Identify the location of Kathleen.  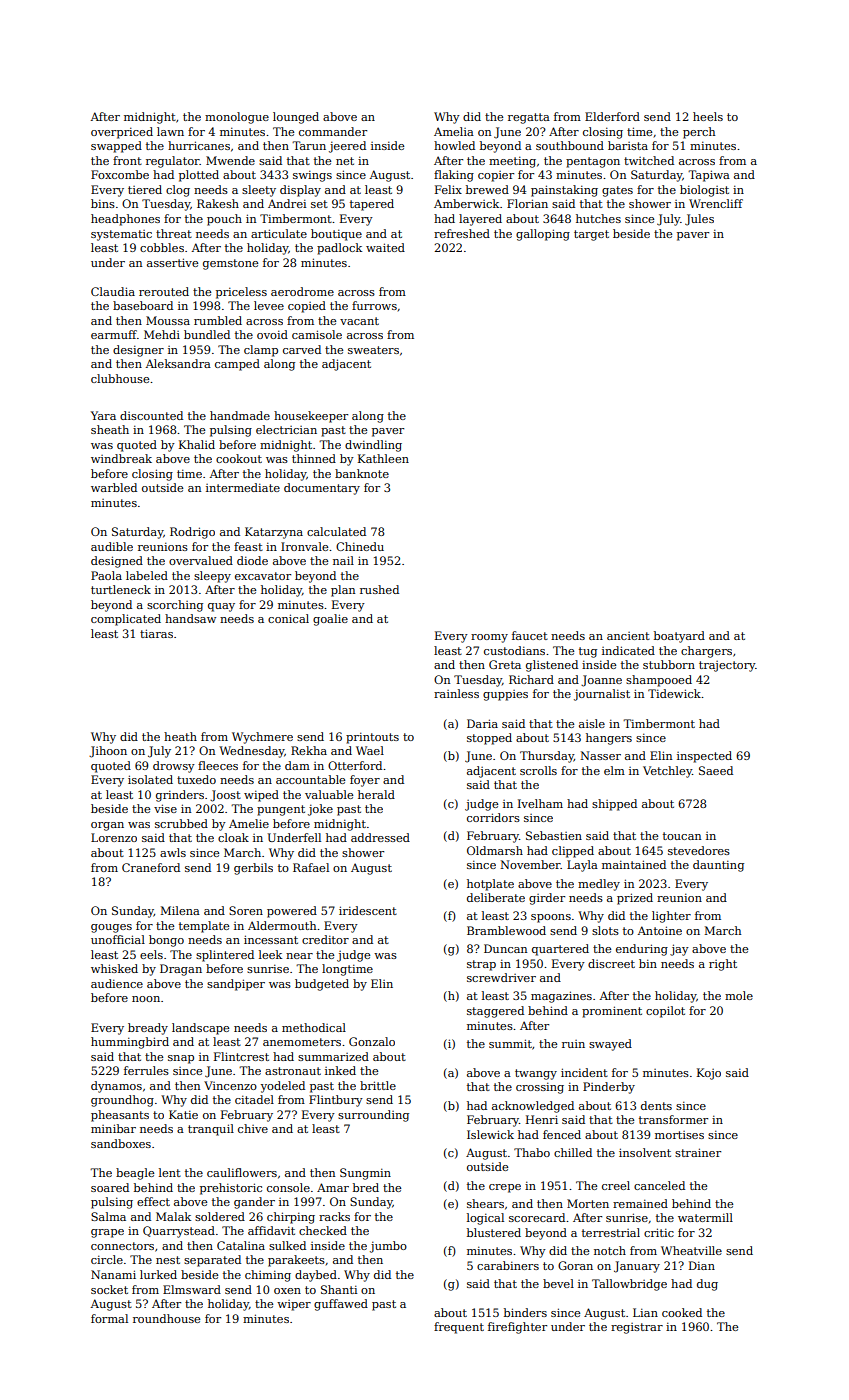
(383, 458).
